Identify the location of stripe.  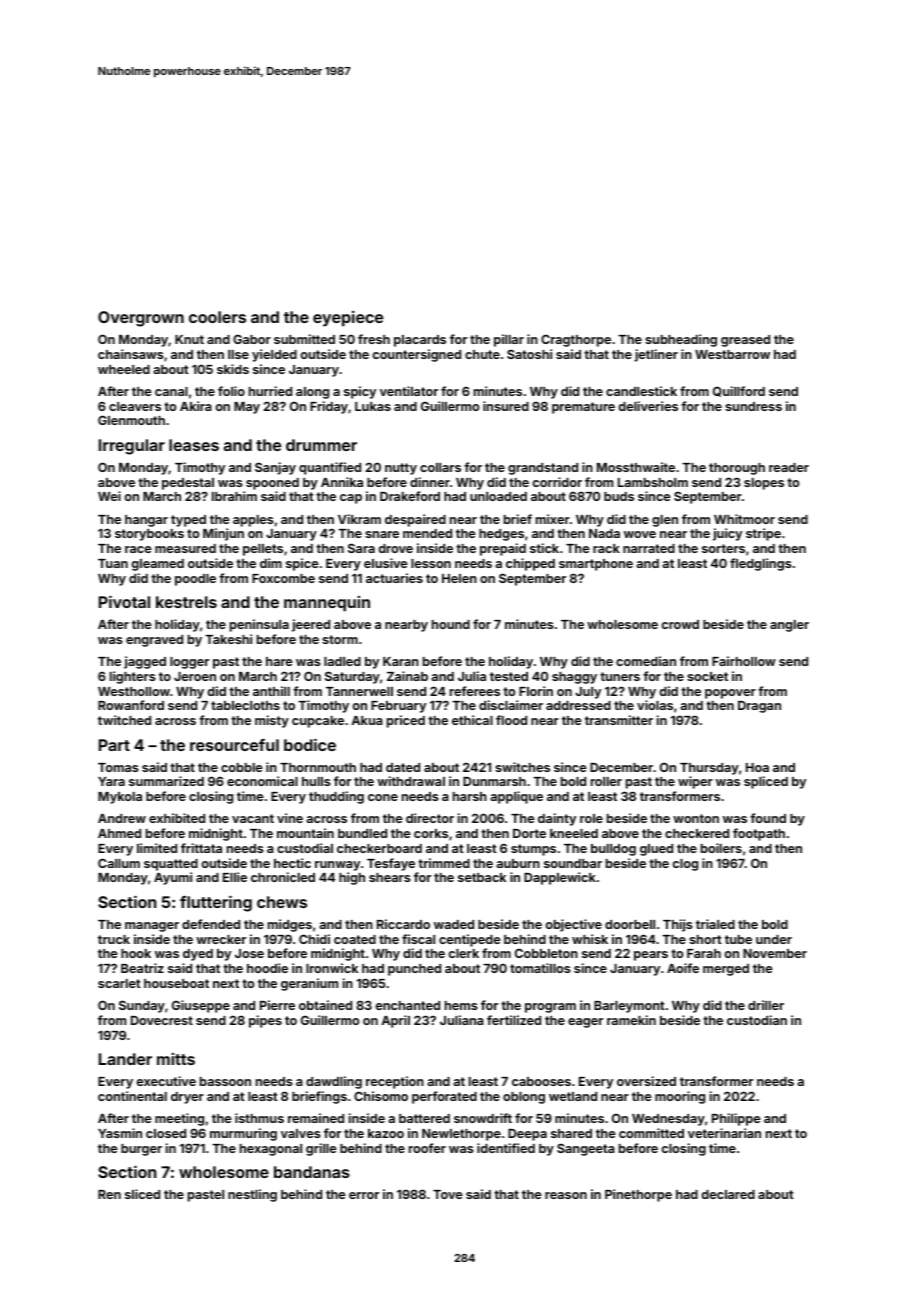
(763, 534).
